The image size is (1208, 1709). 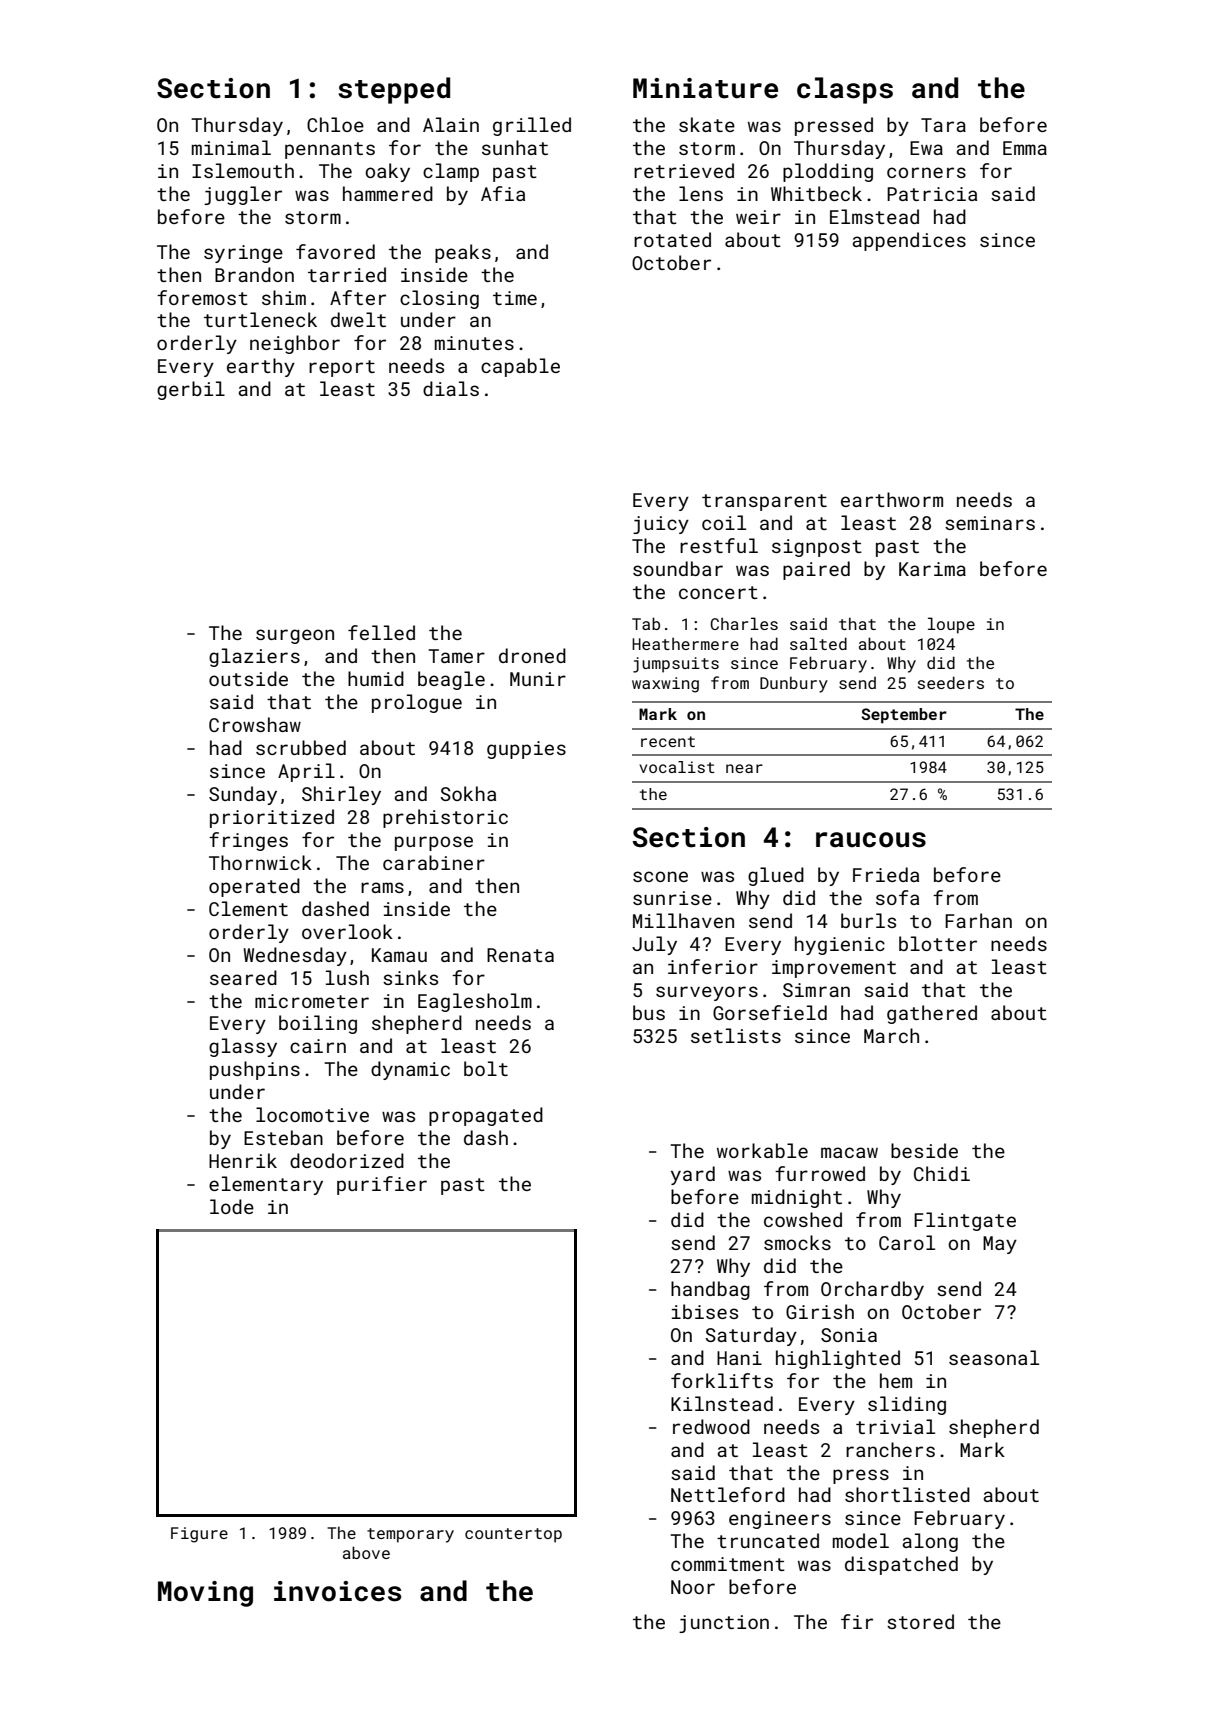 I want to click on setlists, so click(x=736, y=1035).
